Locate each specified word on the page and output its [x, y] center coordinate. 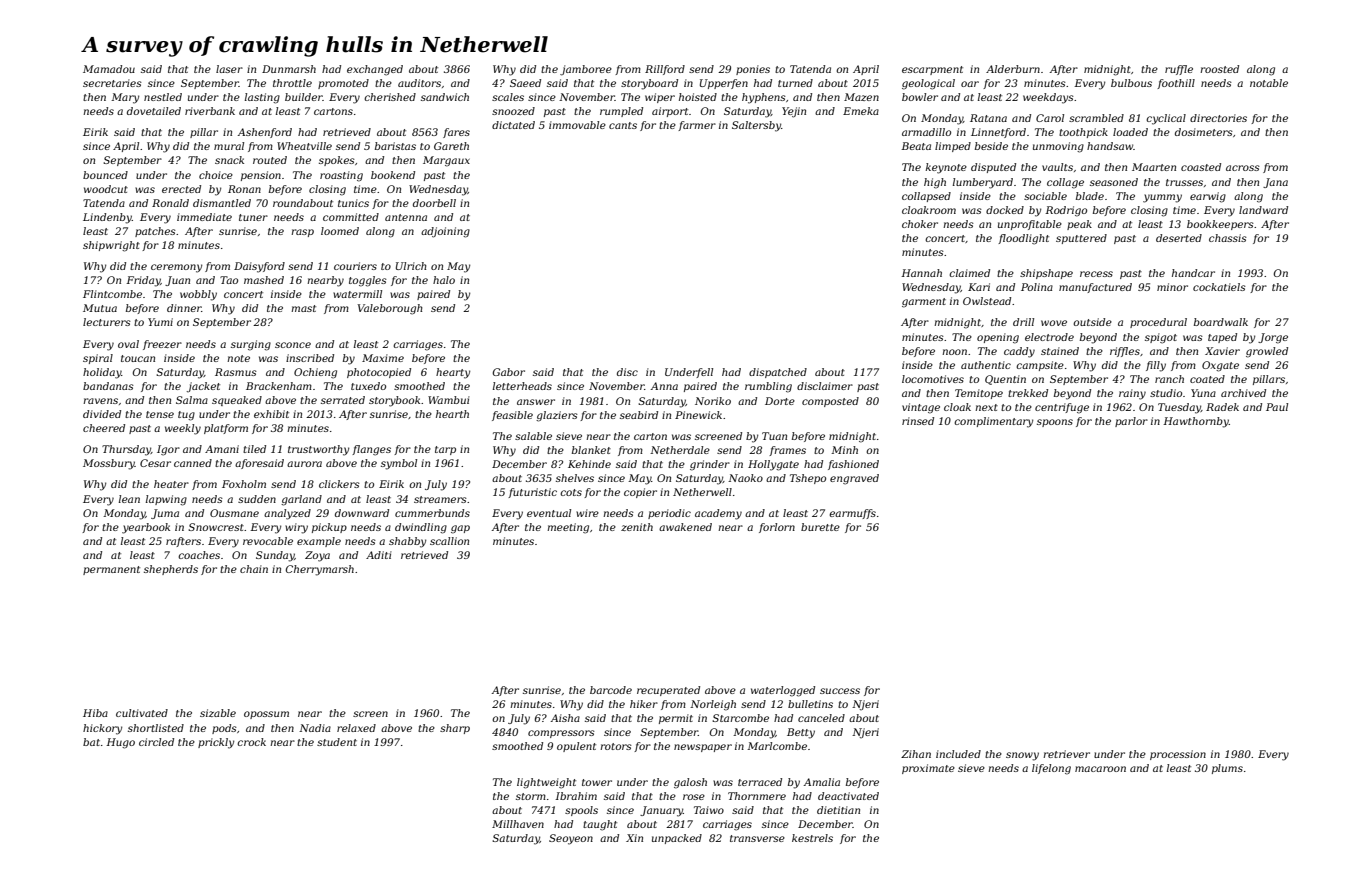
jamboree [586, 70]
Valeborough [390, 309]
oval [128, 344]
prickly [216, 743]
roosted [1219, 69]
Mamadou [109, 69]
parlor [1131, 422]
